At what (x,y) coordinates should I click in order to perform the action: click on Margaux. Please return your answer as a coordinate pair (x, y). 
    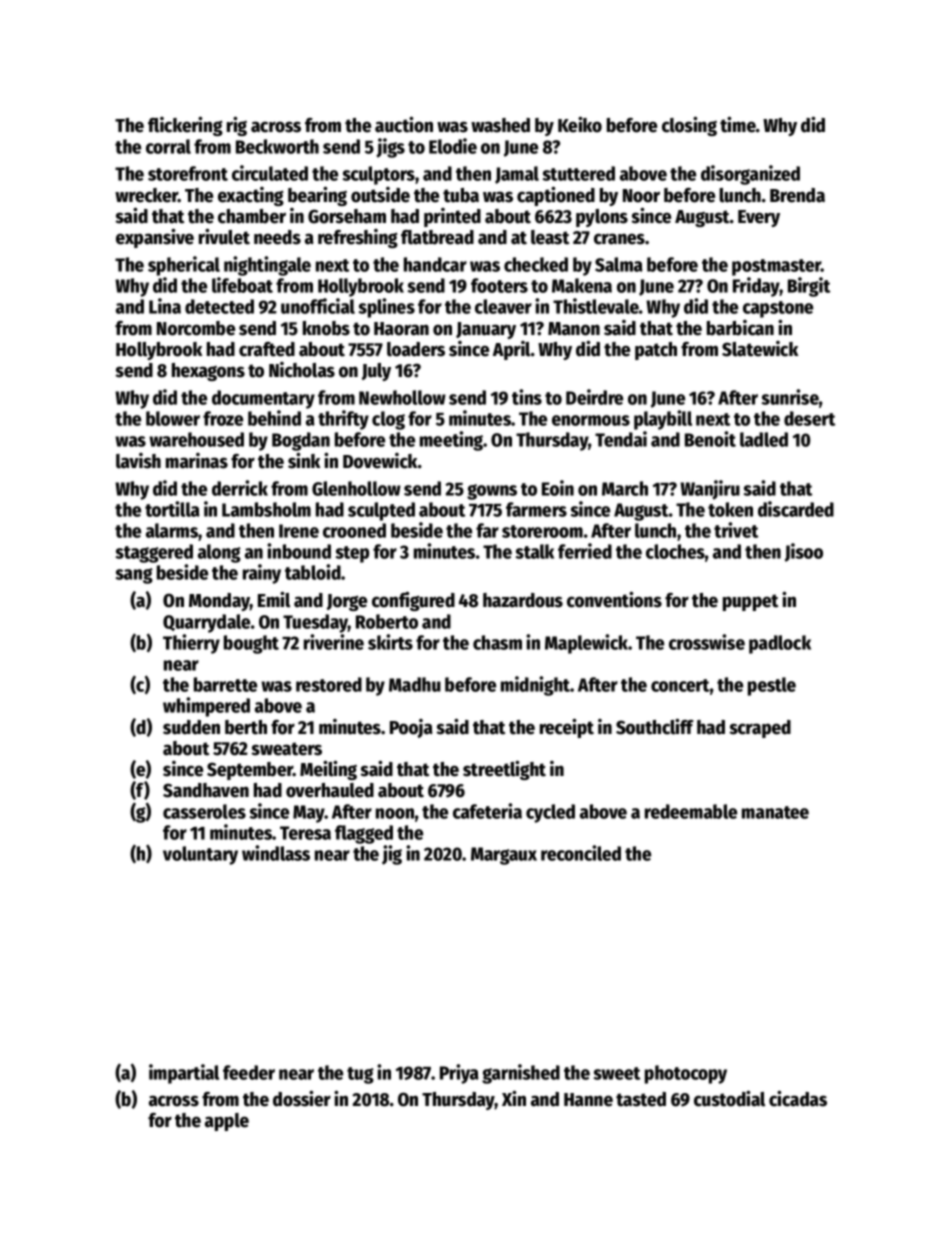
    Looking at the image, I should click on (504, 856).
